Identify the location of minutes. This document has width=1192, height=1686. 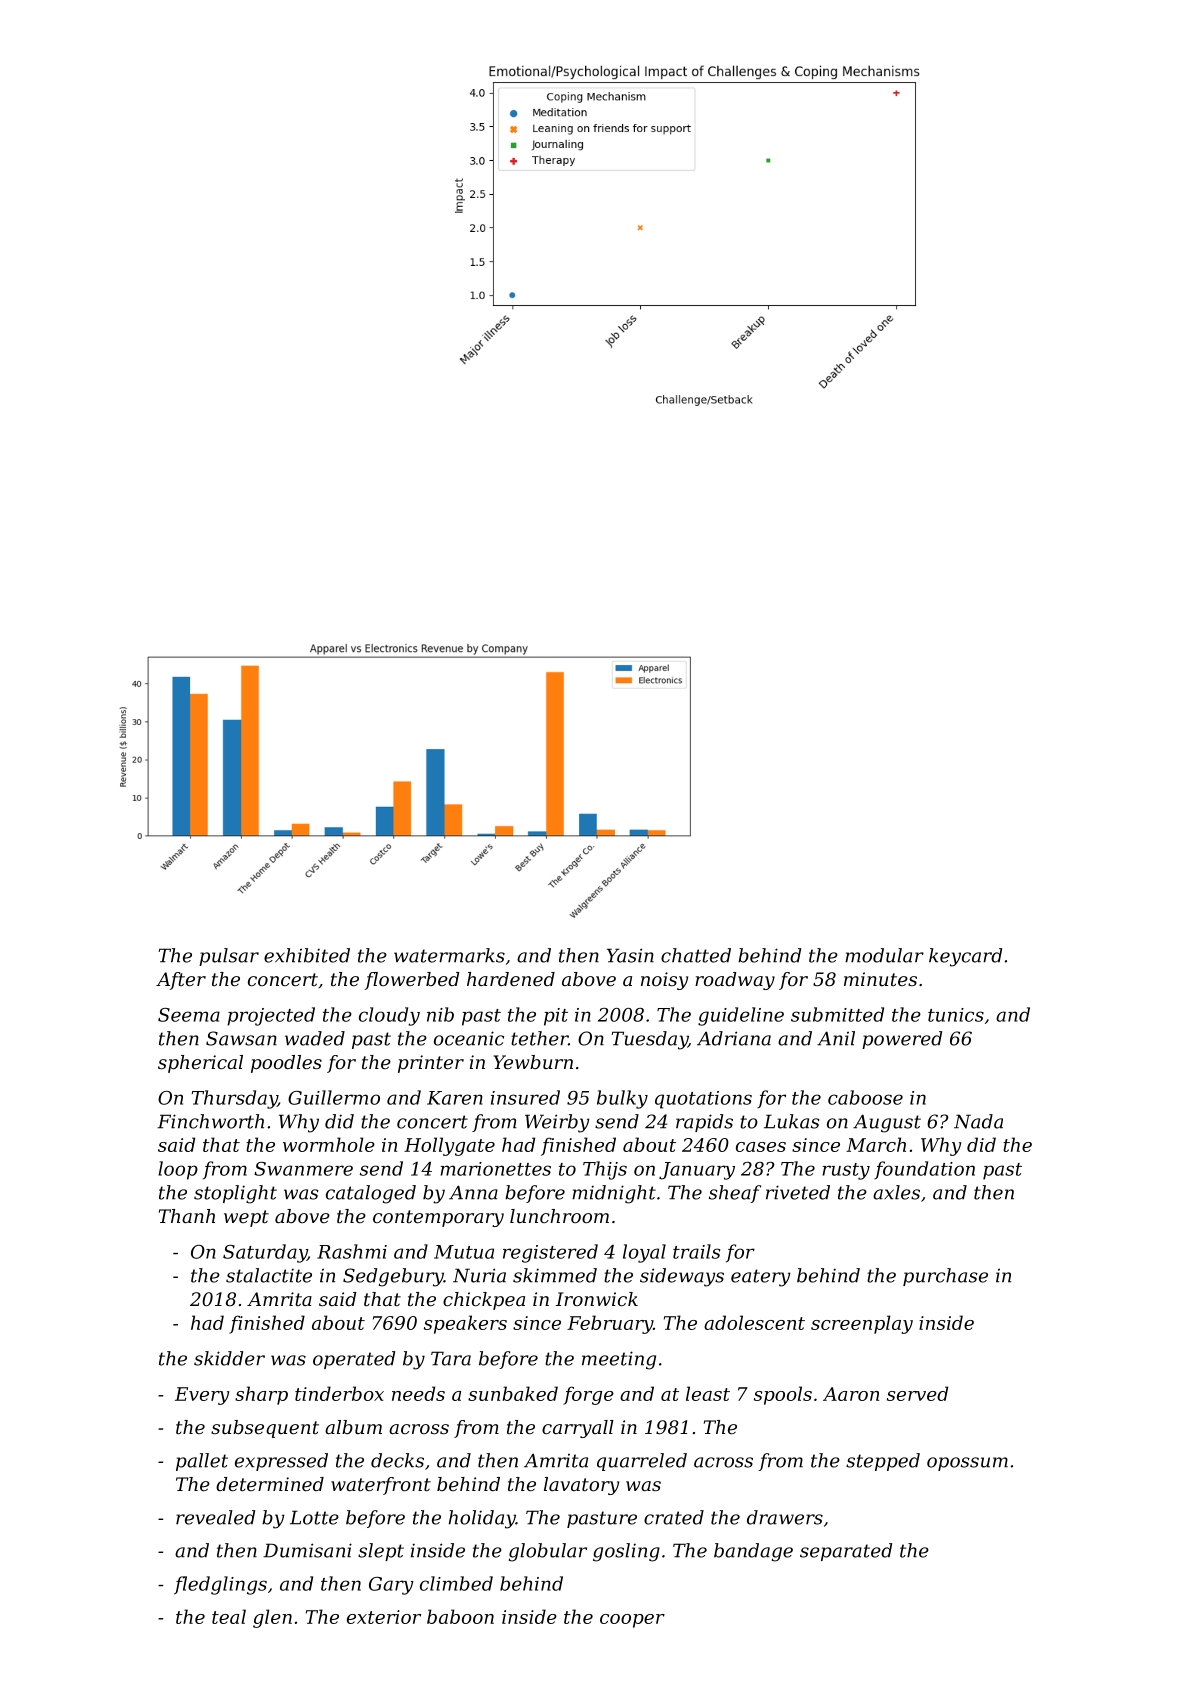
(880, 979).
